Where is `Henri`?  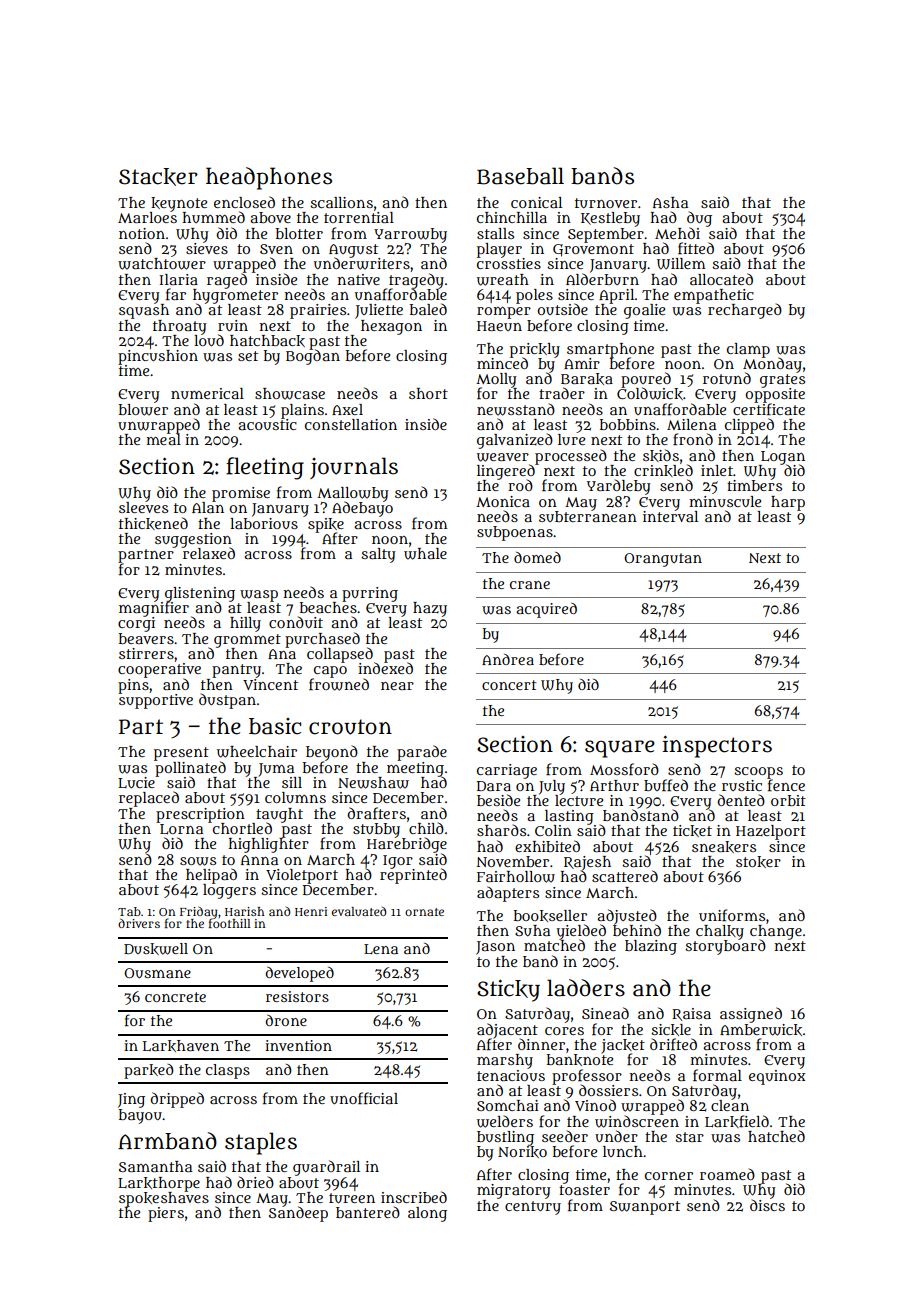 Henri is located at coordinates (311, 911).
